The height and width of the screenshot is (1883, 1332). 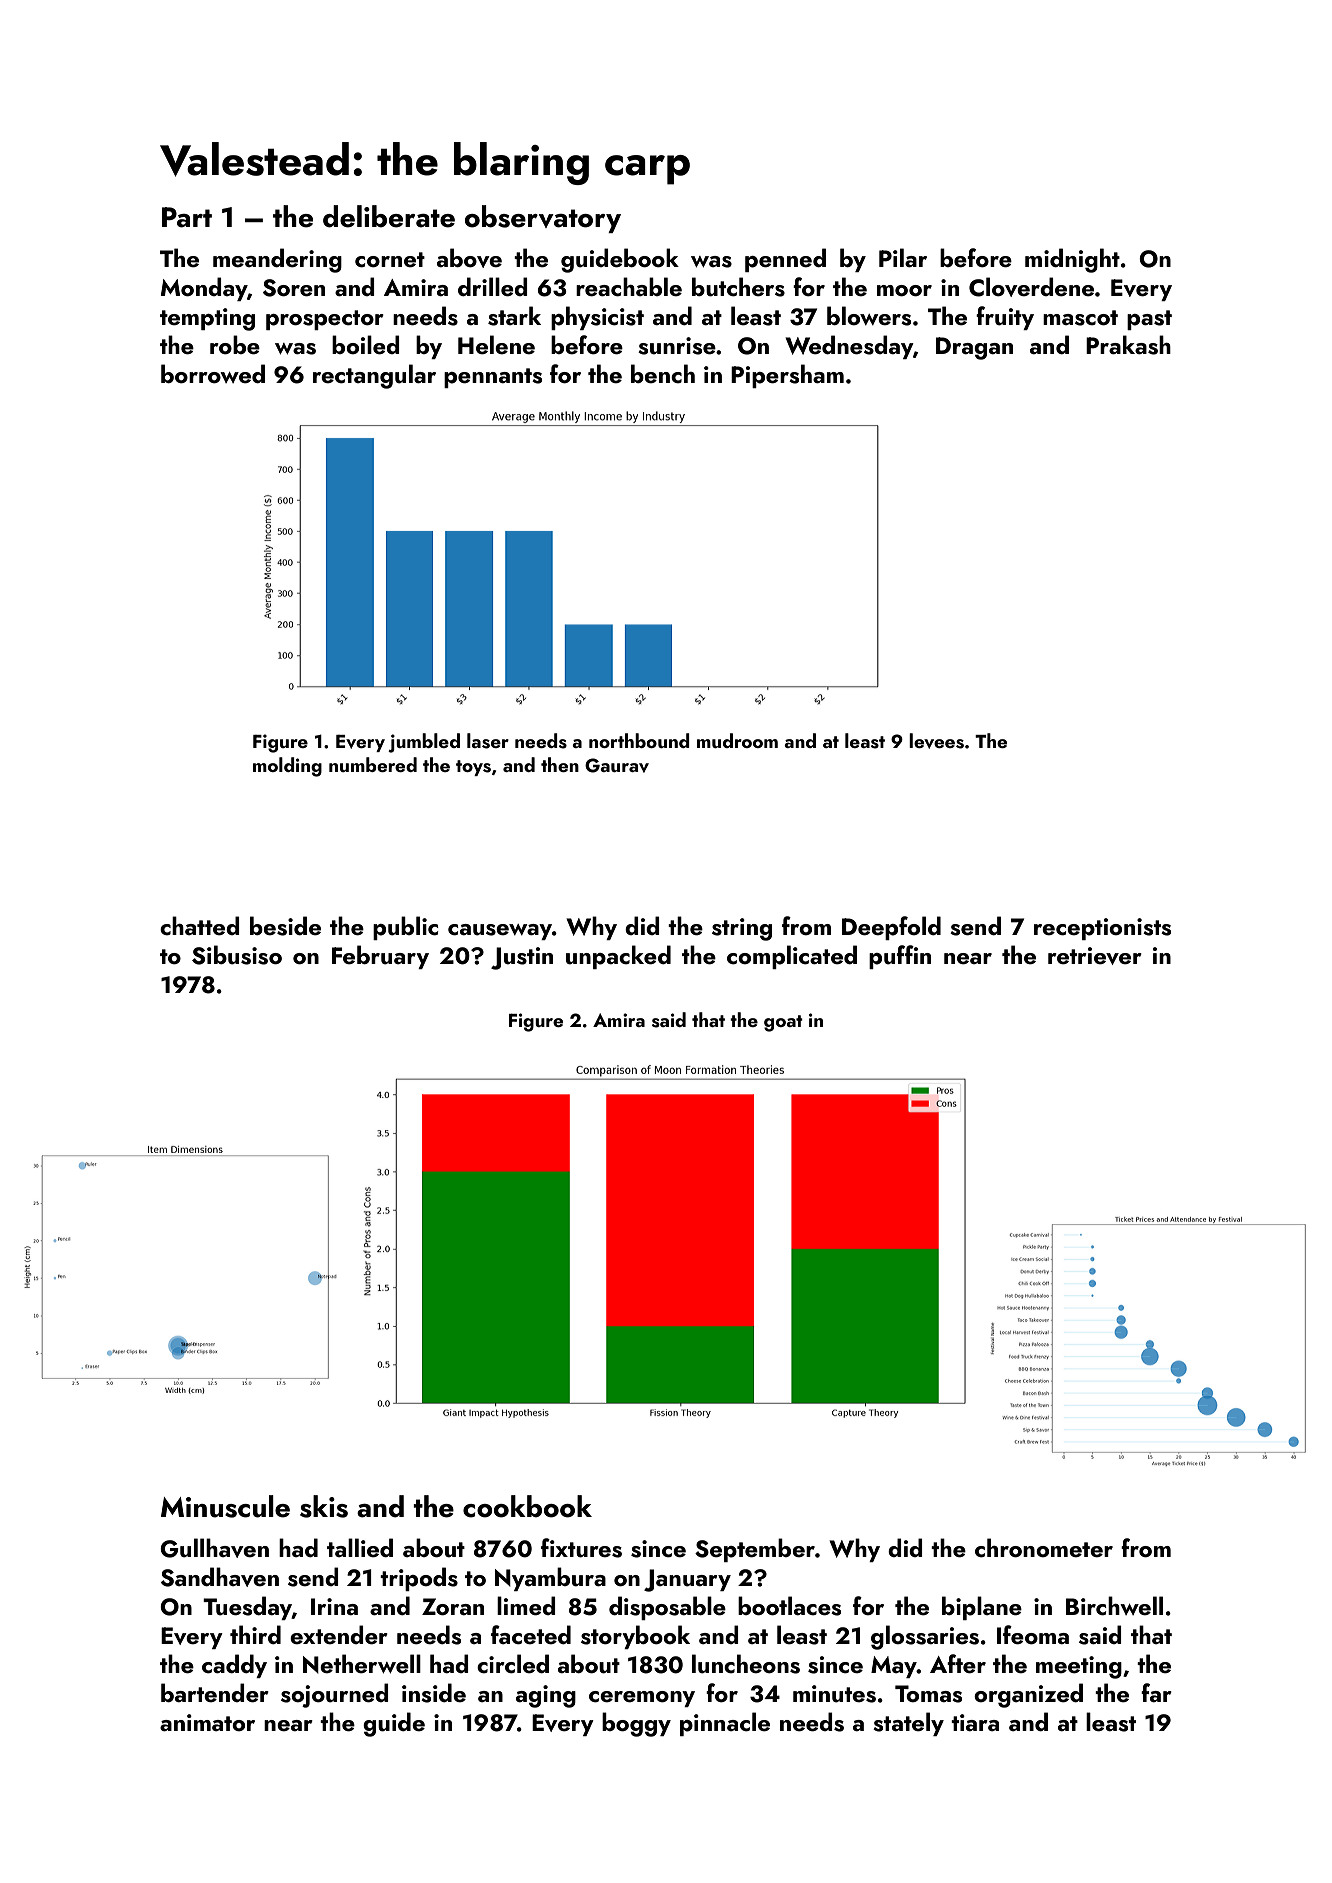 What do you see at coordinates (493, 378) in the screenshot?
I see `pennants` at bounding box center [493, 378].
